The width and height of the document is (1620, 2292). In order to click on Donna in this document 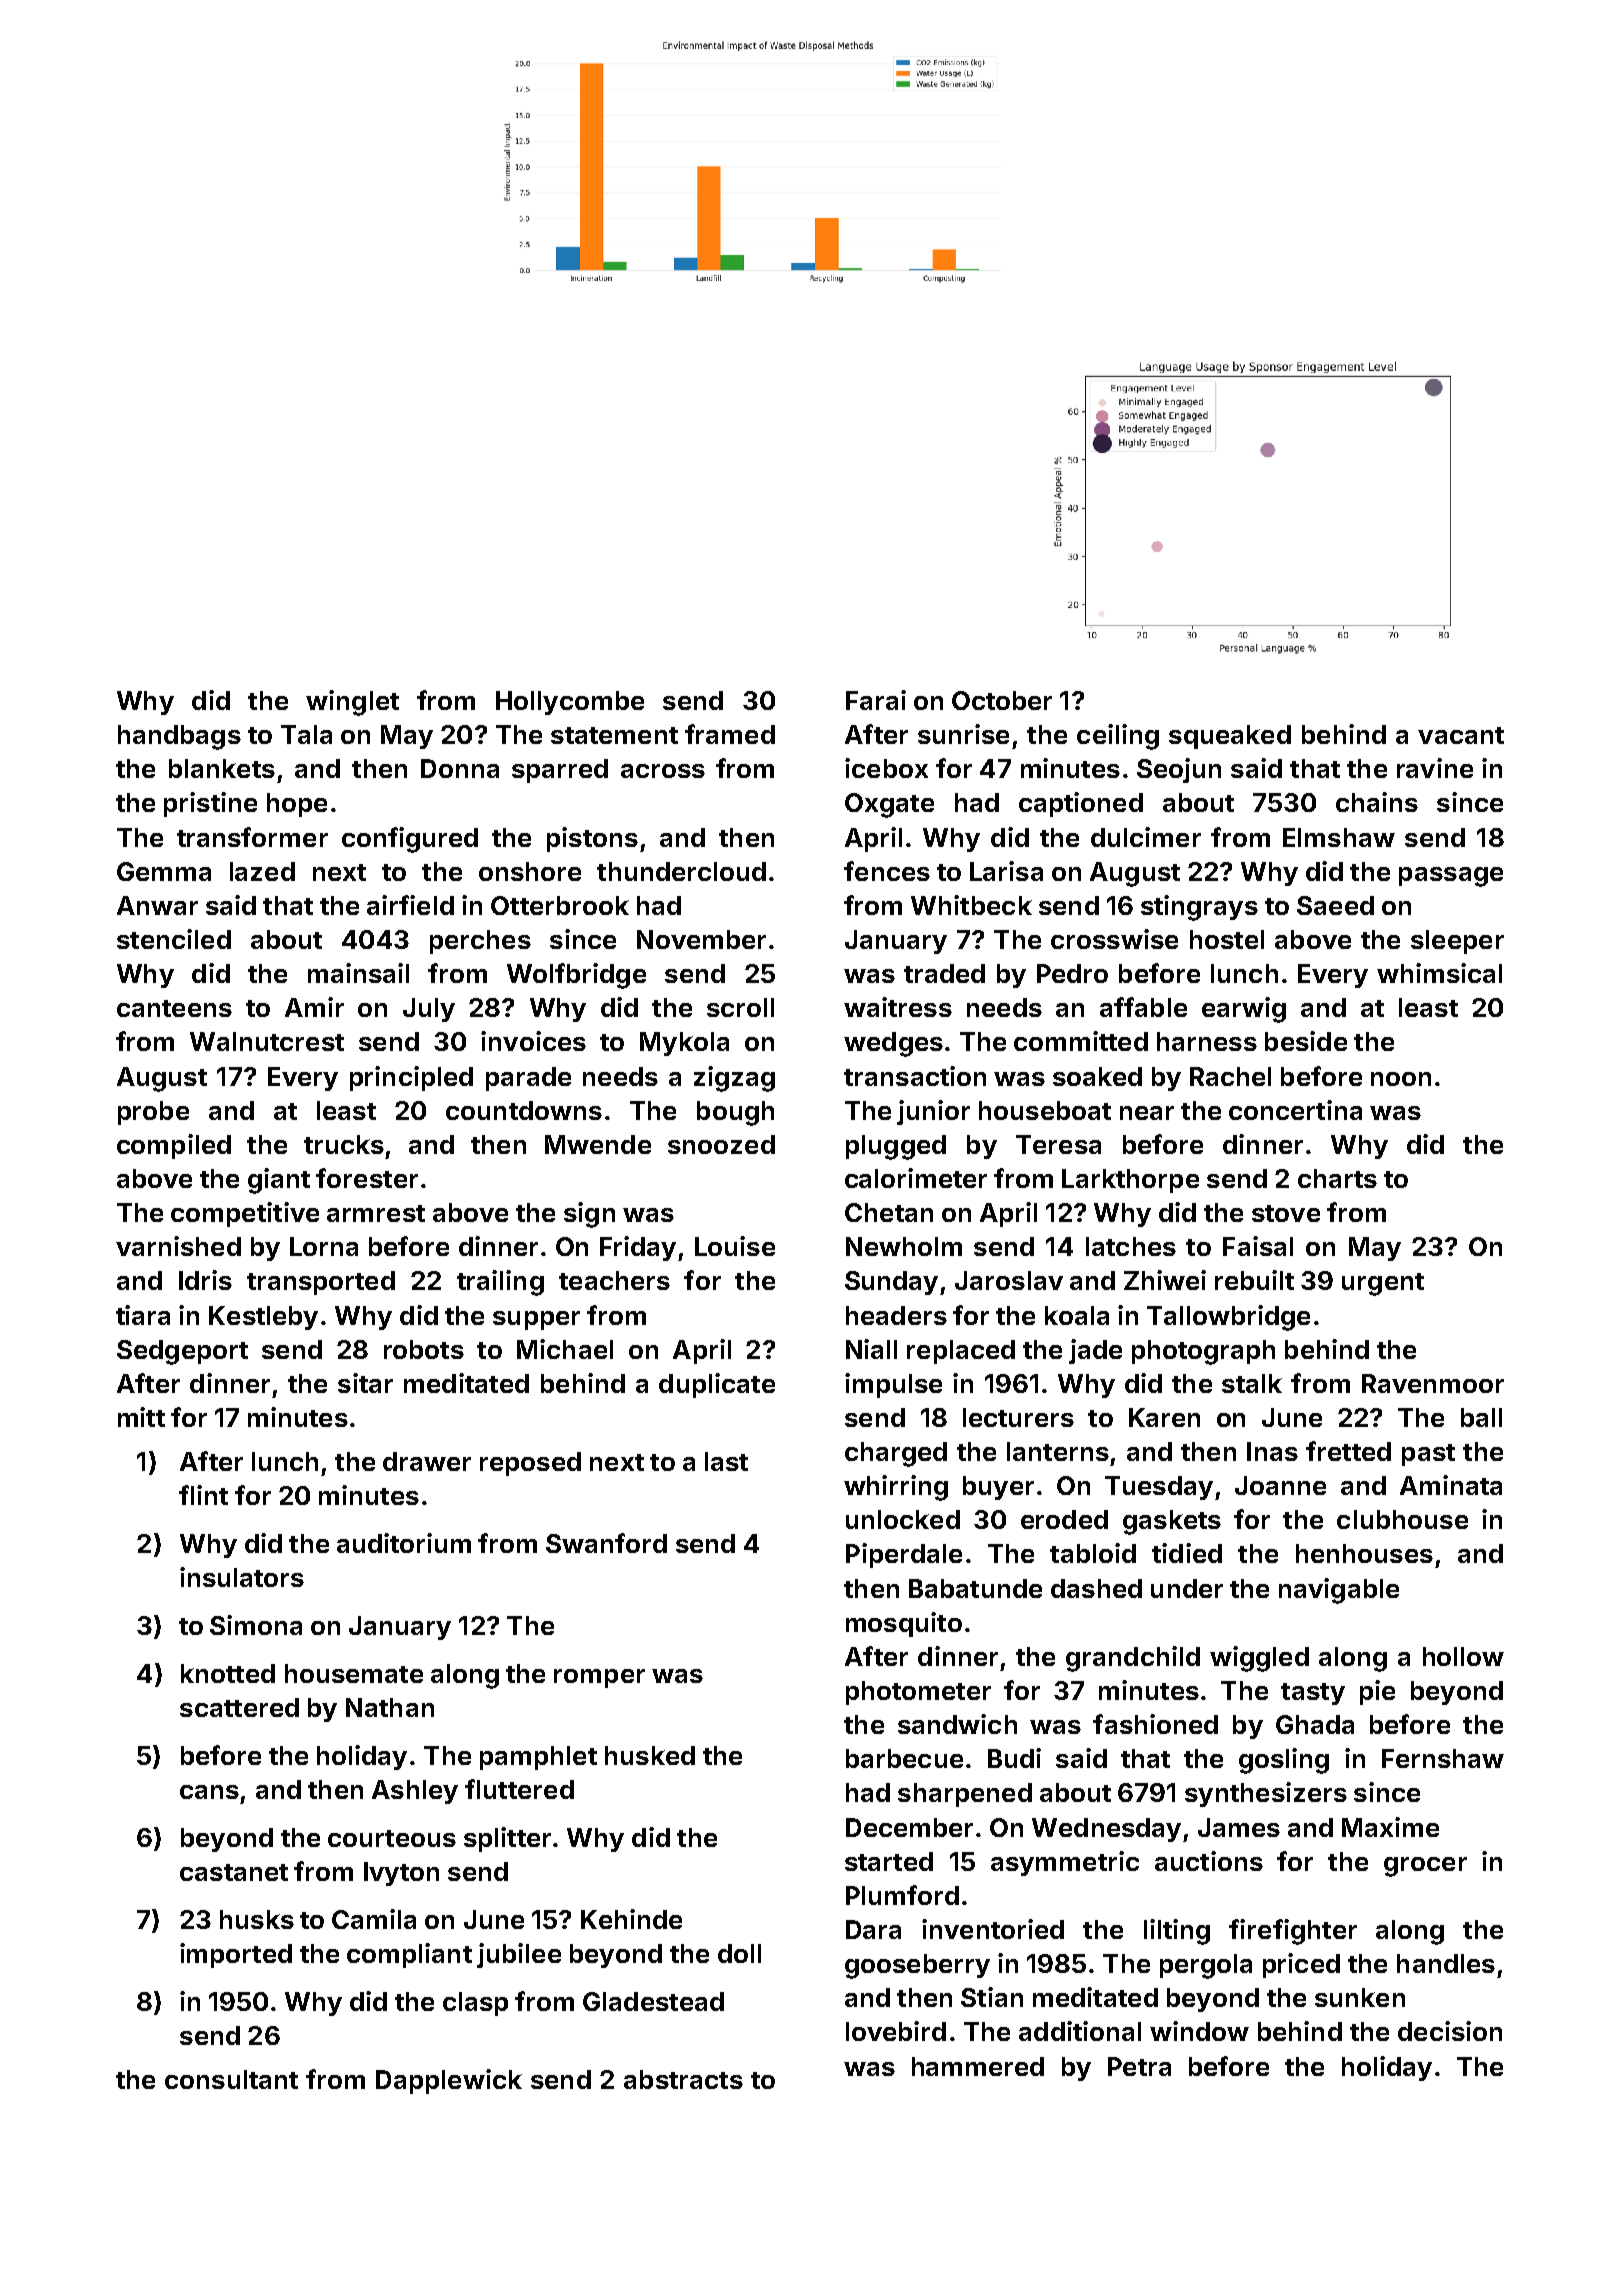, I will do `click(460, 768)`.
